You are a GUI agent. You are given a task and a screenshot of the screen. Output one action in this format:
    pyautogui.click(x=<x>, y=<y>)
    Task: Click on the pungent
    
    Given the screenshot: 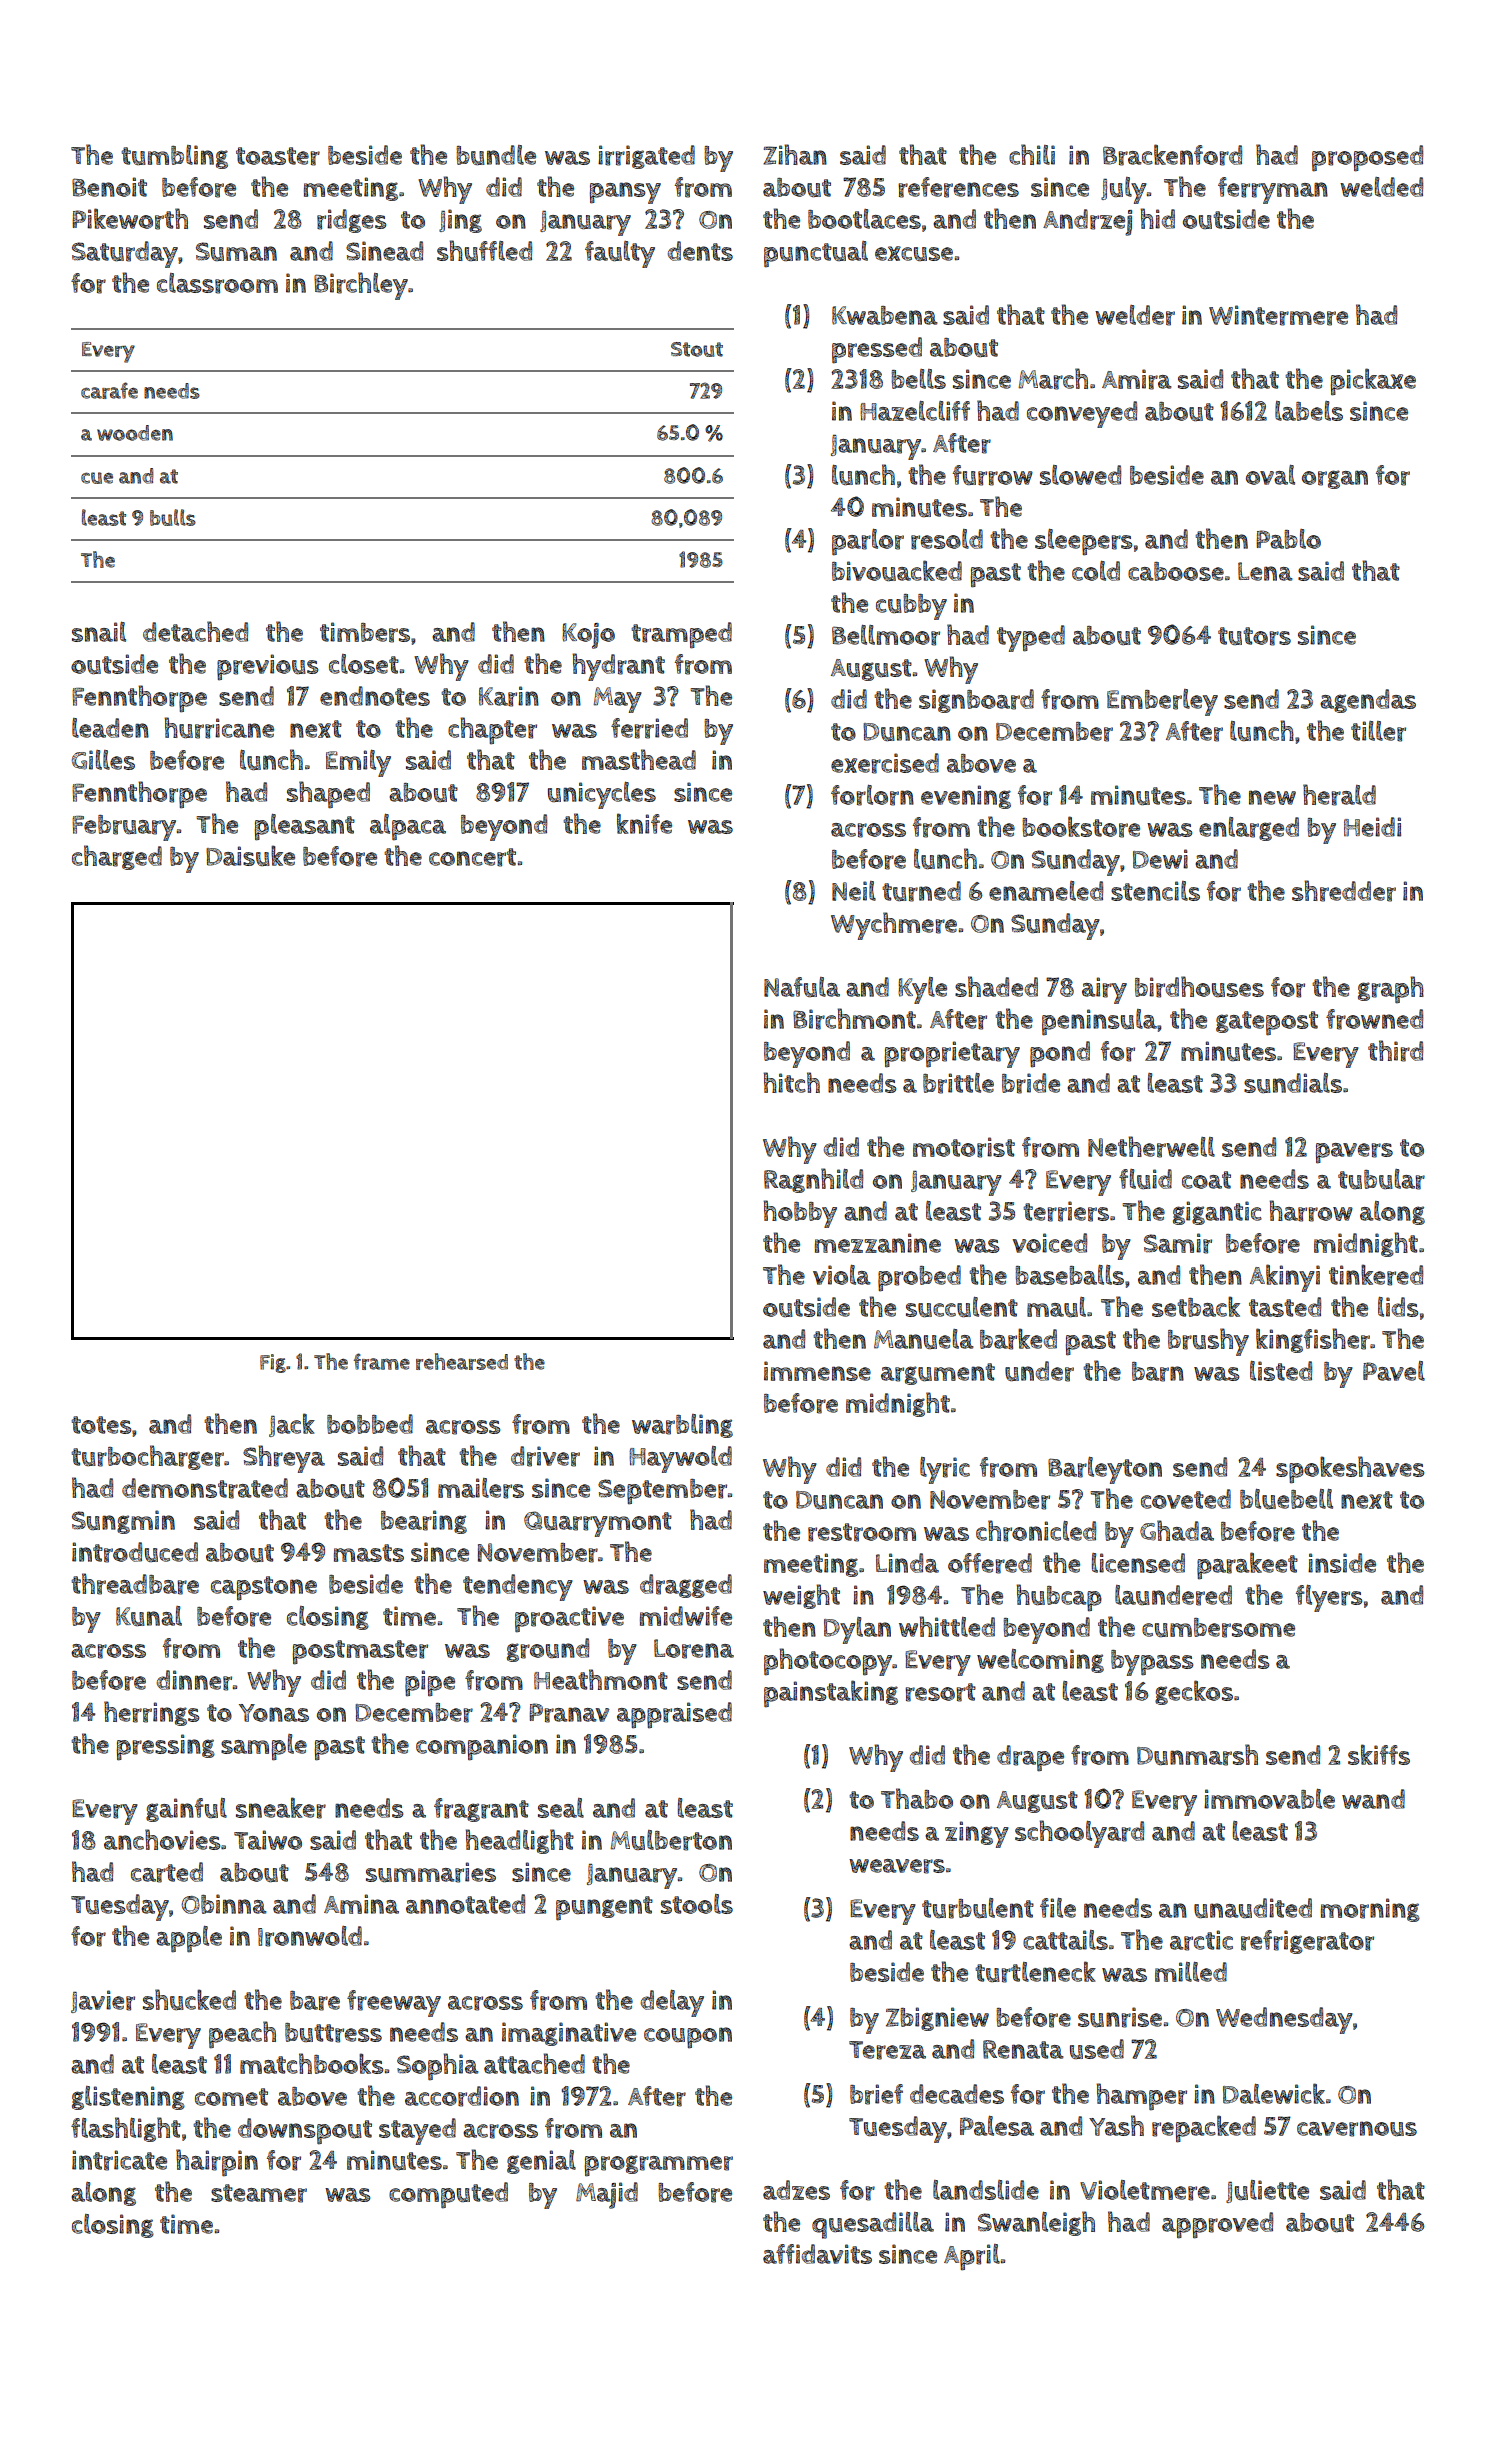 What is the action you would take?
    pyautogui.click(x=604, y=1908)
